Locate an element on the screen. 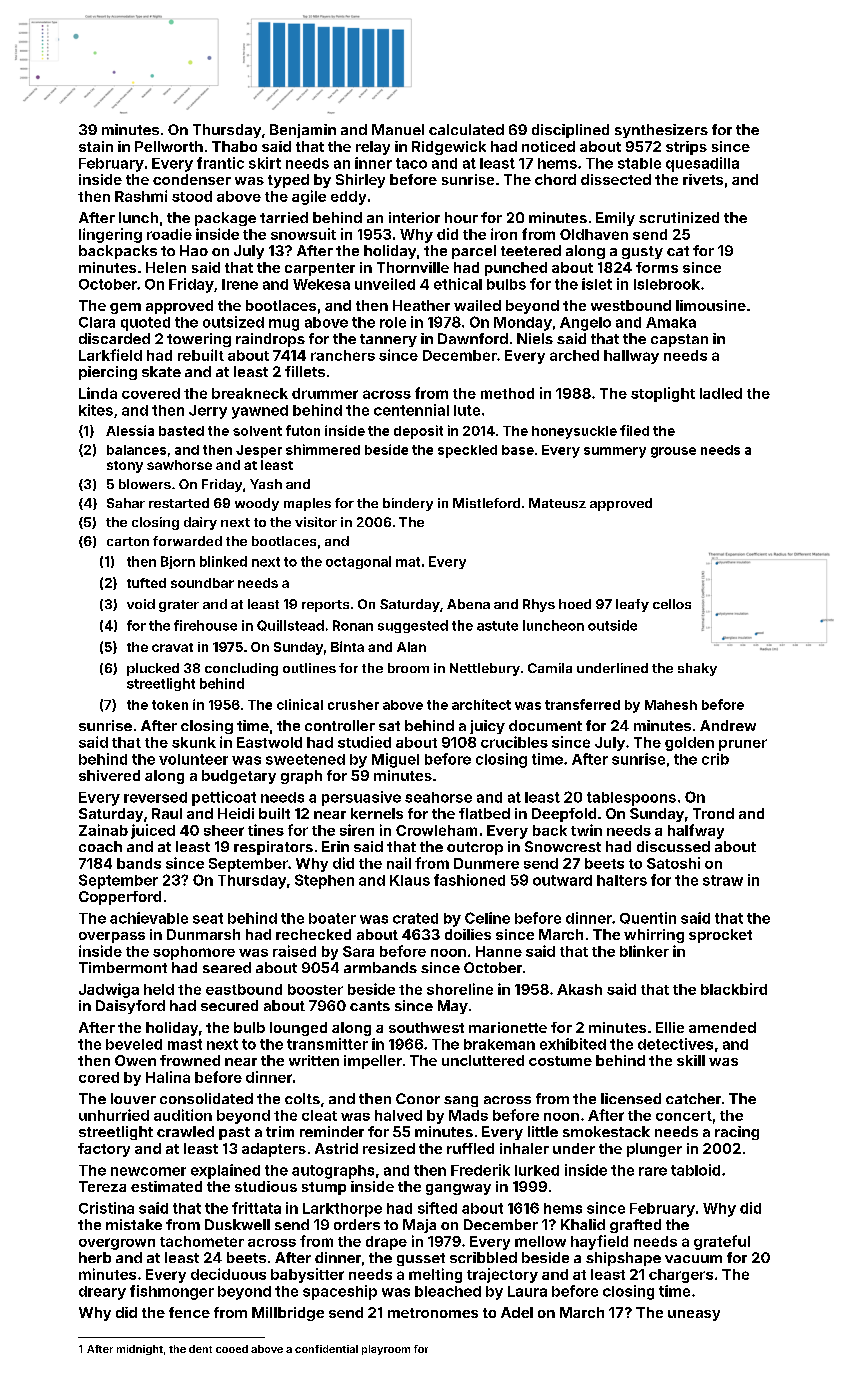 The image size is (849, 1400). fence is located at coordinates (189, 1312).
